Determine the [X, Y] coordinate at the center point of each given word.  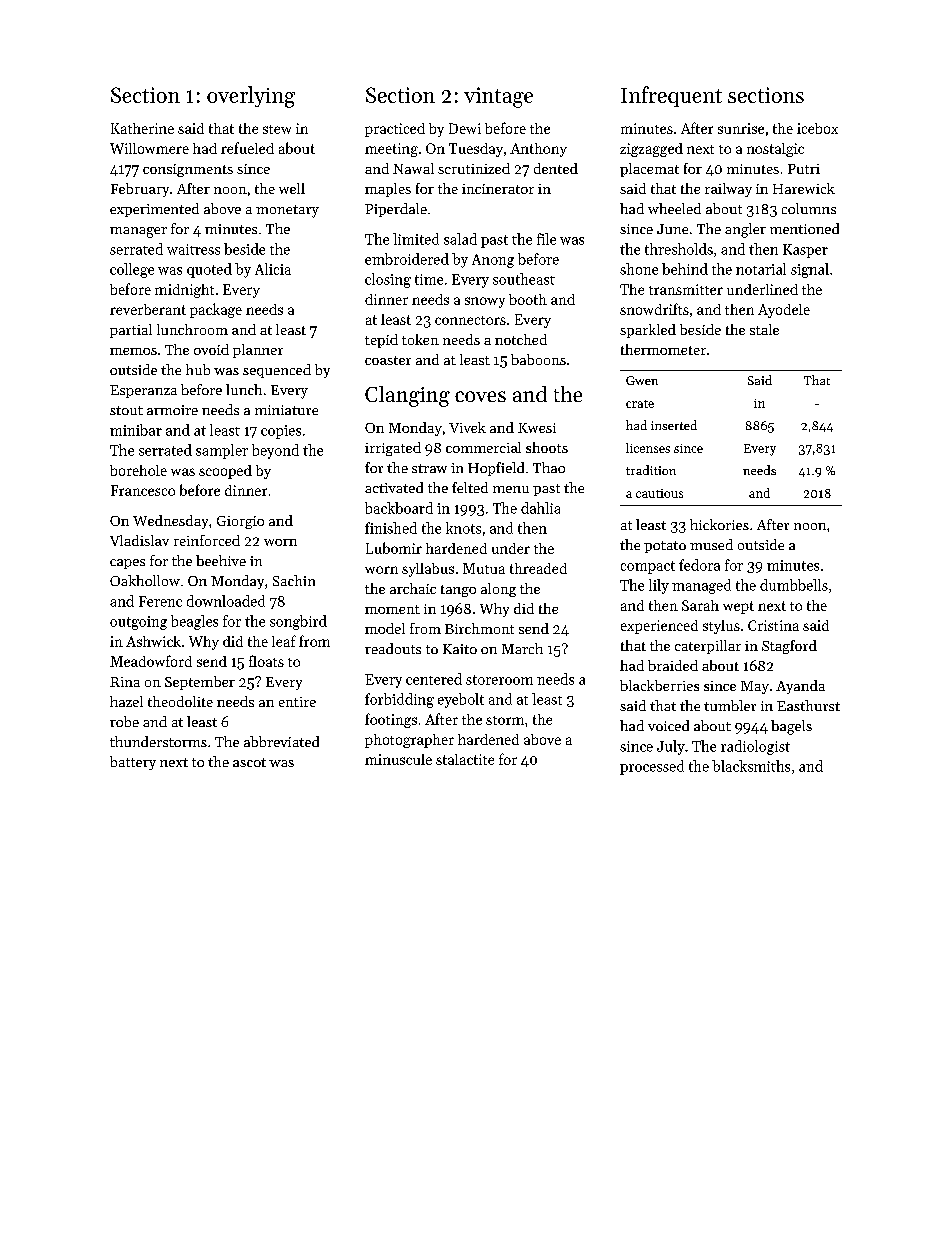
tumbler [730, 705]
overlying [251, 97]
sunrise [741, 128]
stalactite [465, 759]
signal [810, 270]
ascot [249, 762]
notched [521, 339]
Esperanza [143, 391]
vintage [498, 97]
